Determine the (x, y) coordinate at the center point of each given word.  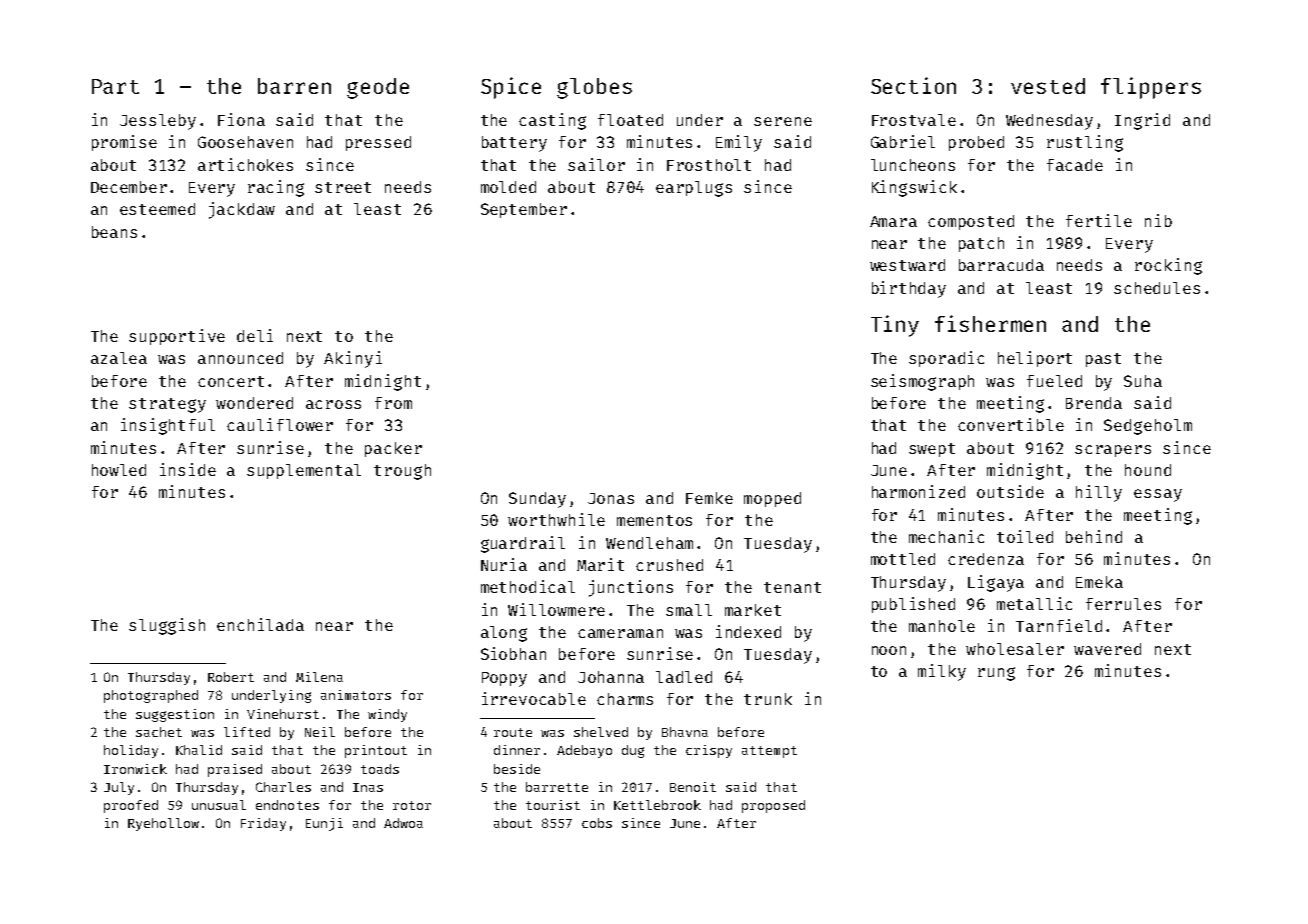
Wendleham (649, 543)
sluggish (167, 626)
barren (294, 86)
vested (1048, 86)
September (524, 210)
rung (996, 674)
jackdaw (242, 210)
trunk (768, 699)
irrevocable (534, 698)
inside (188, 469)
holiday (131, 751)
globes (594, 88)
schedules (1157, 288)
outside (1010, 491)
